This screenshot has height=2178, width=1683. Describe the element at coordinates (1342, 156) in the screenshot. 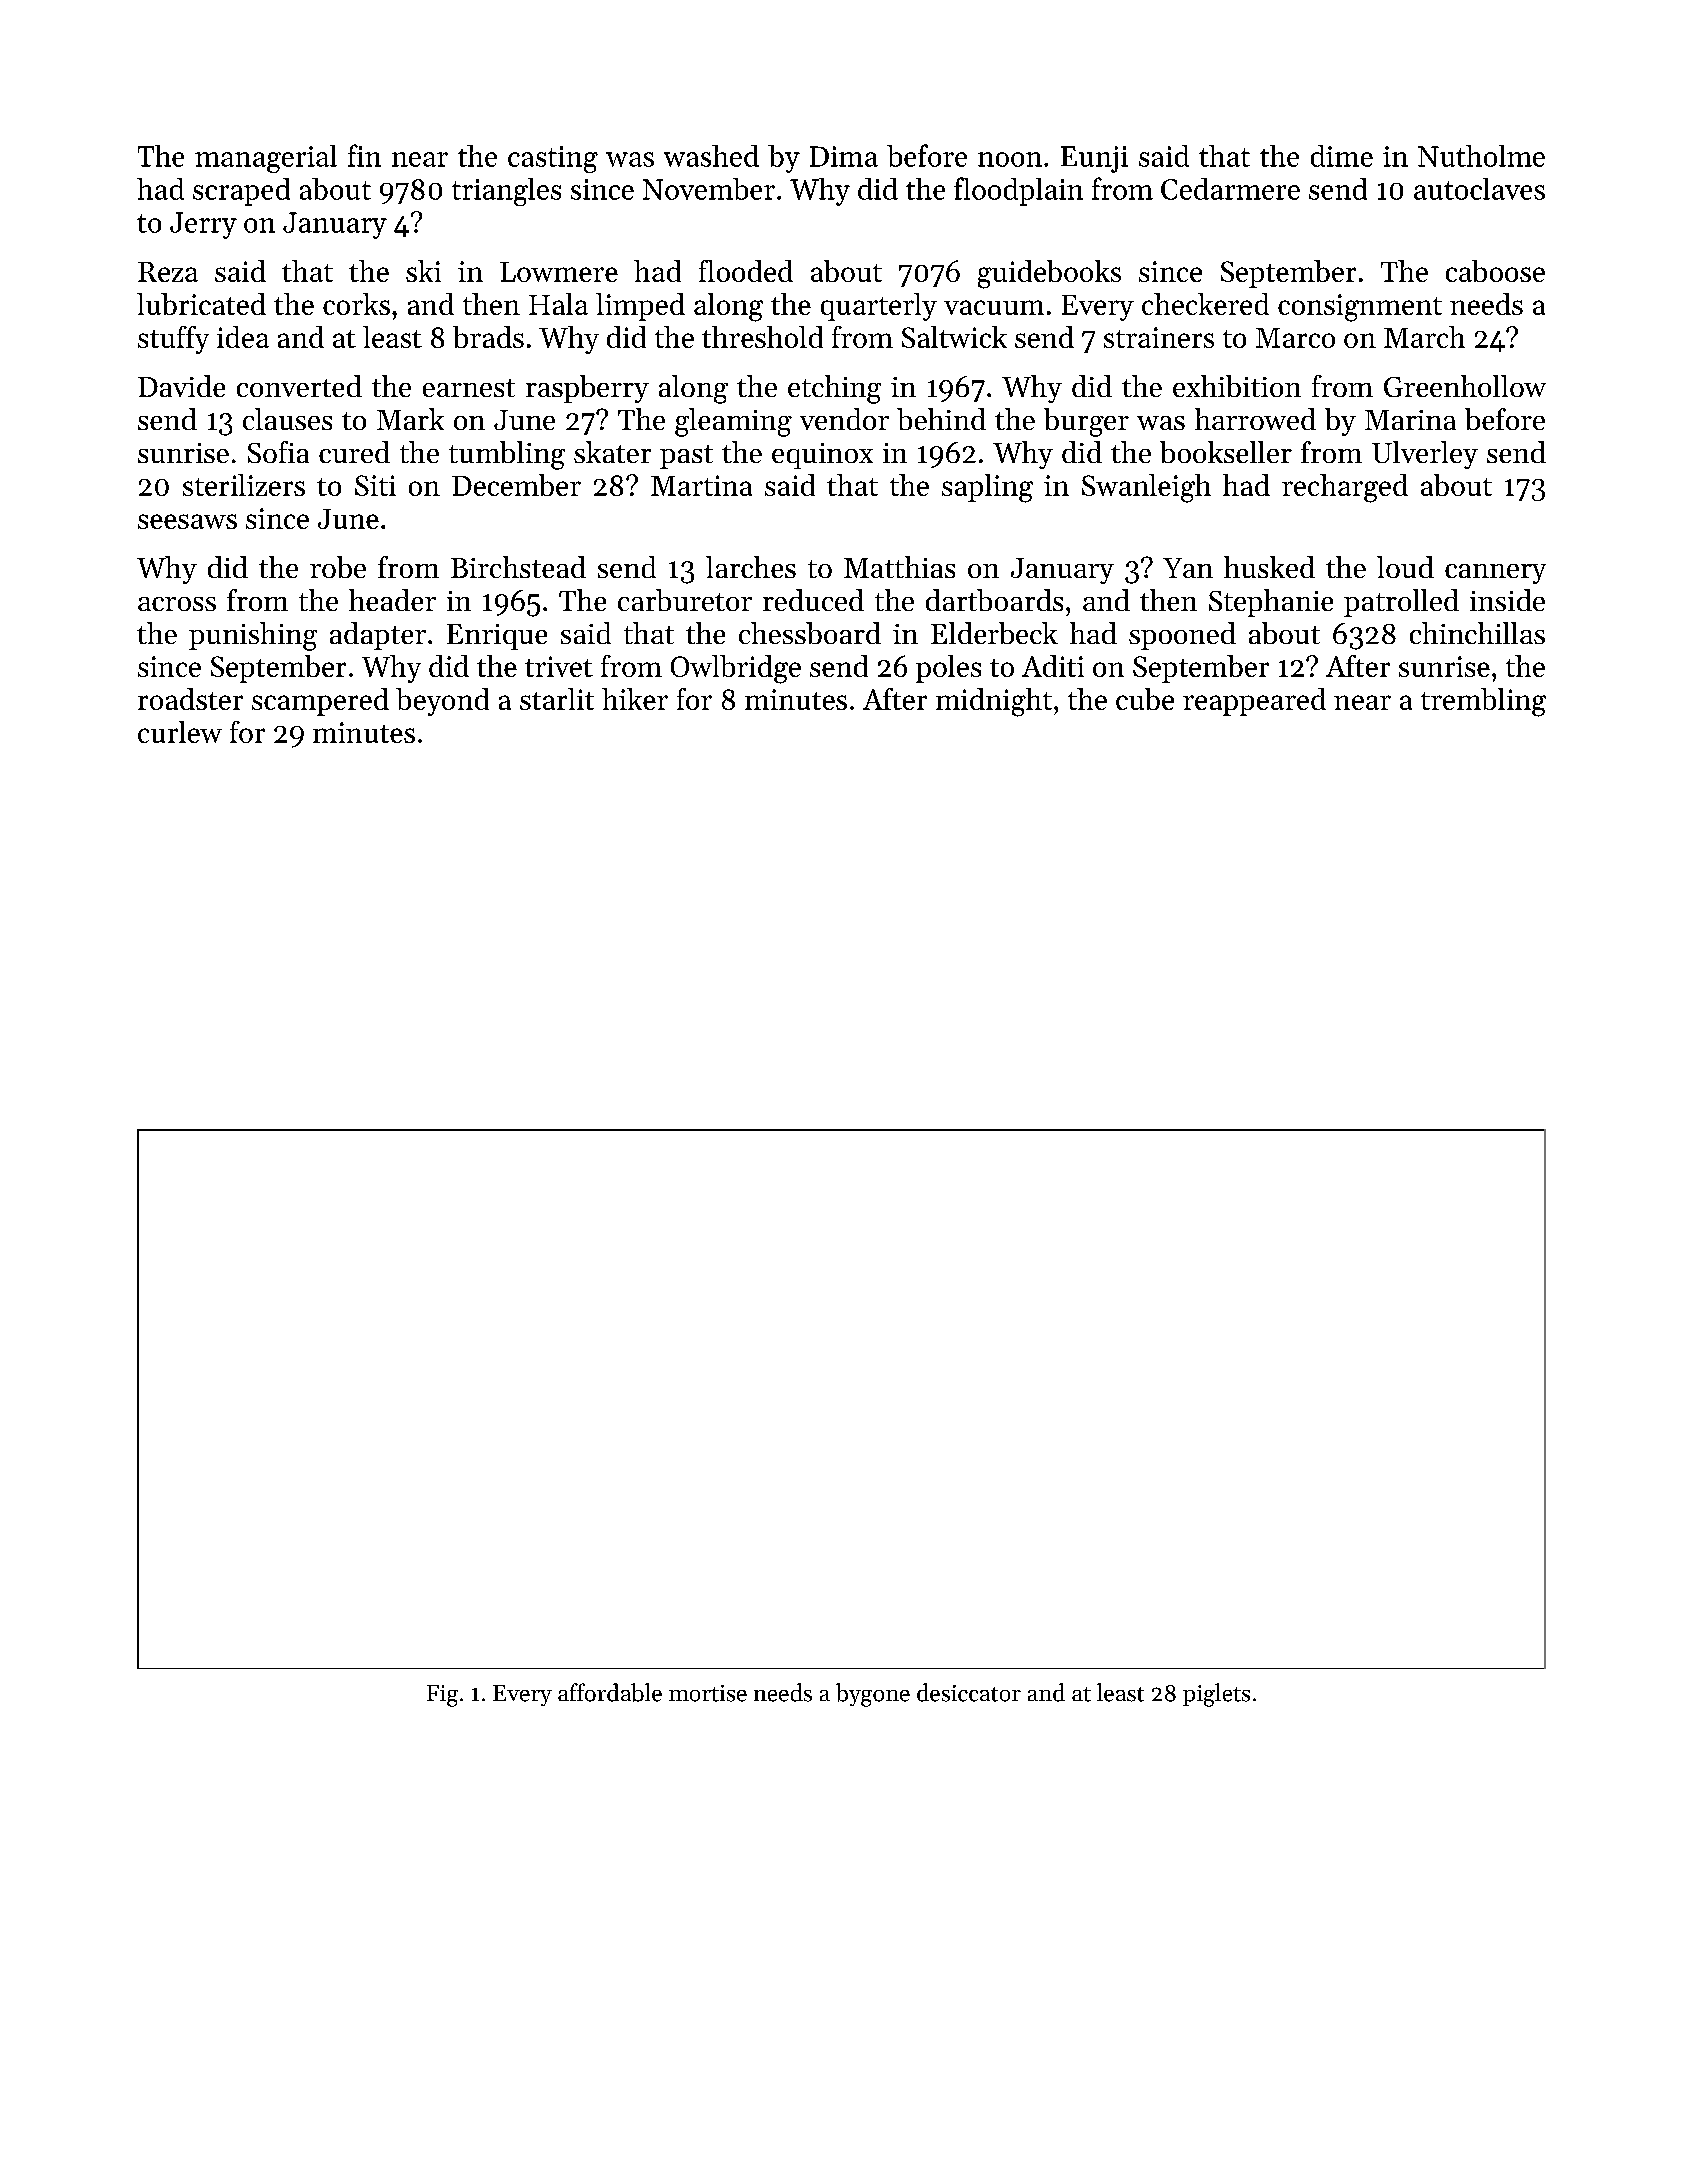

I see `dime` at that location.
